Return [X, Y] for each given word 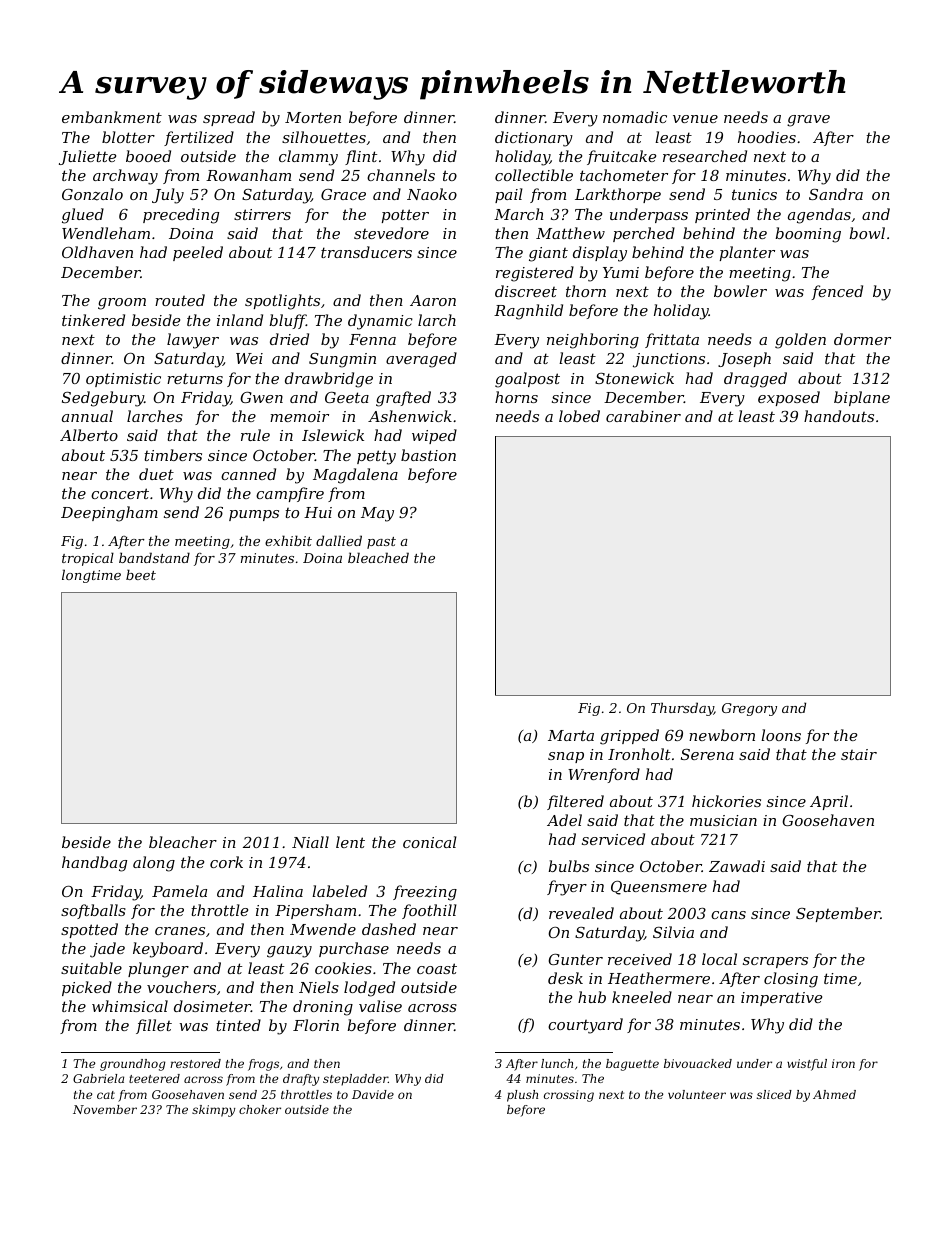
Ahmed [834, 1094]
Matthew [570, 233]
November [105, 1109]
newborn [722, 735]
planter [747, 253]
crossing [569, 1096]
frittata [672, 340]
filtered [575, 802]
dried [289, 339]
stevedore [391, 233]
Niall [310, 842]
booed [148, 156]
